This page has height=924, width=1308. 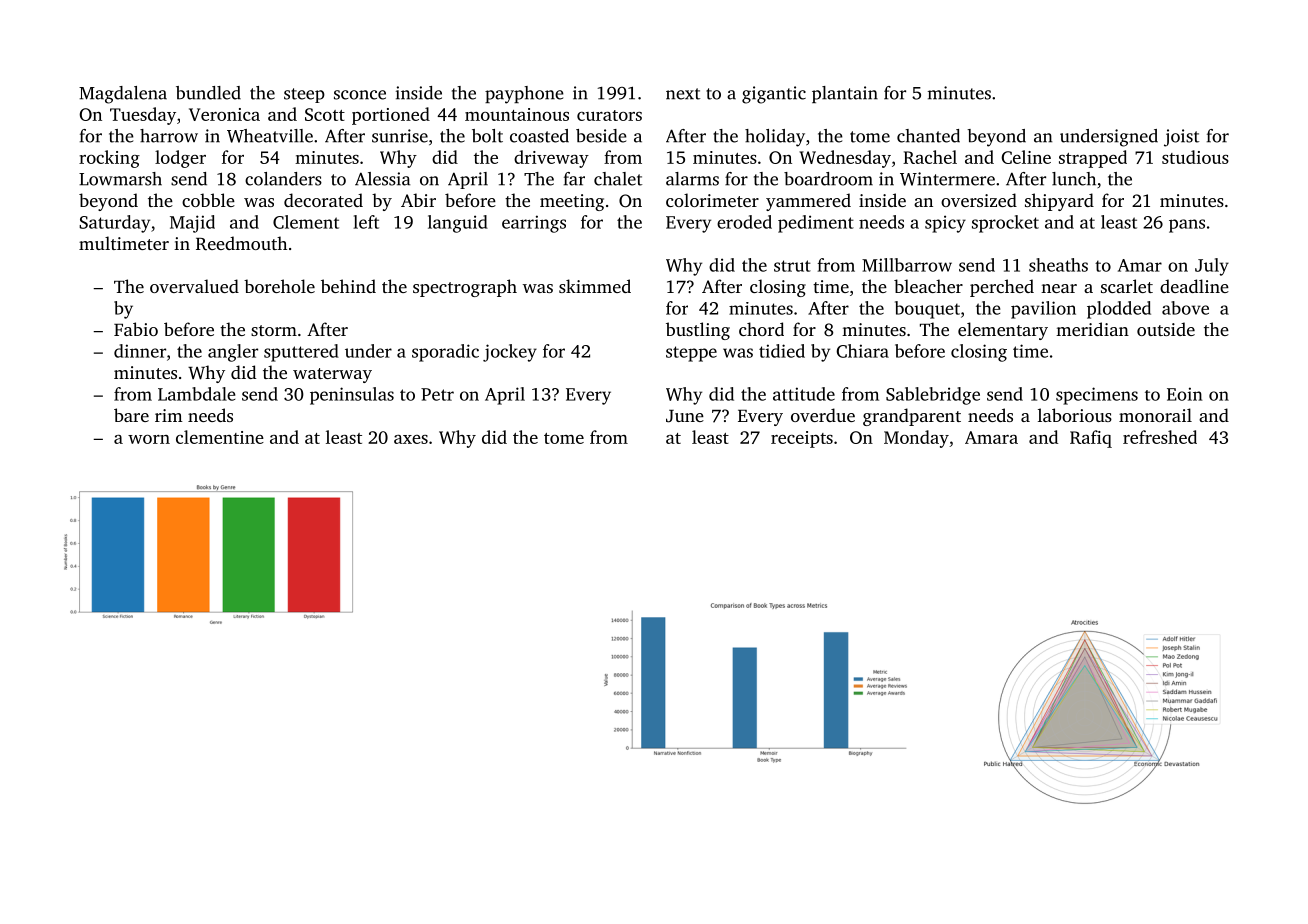 I want to click on payphone, so click(x=524, y=95).
